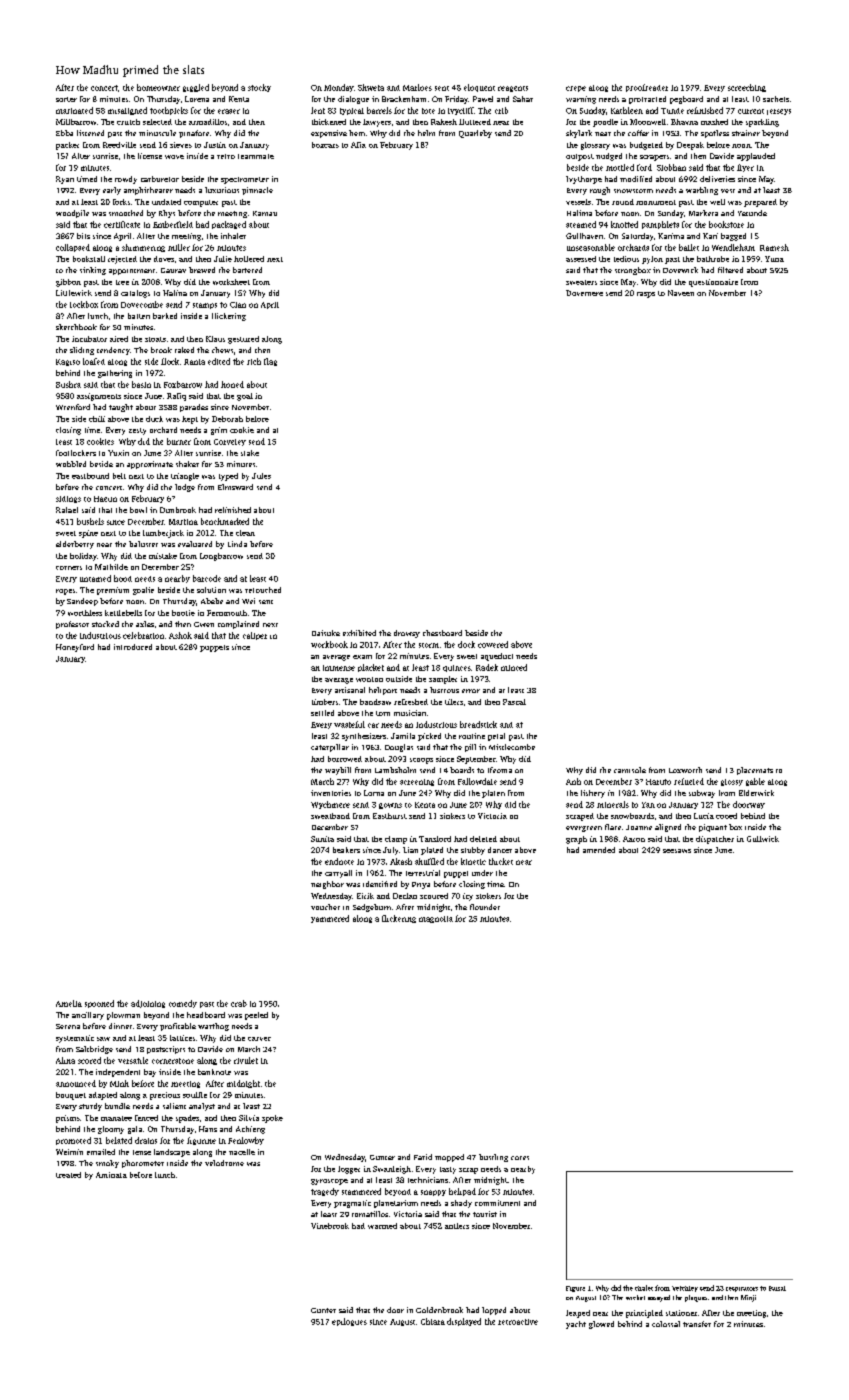 This screenshot has width=849, height=1400. I want to click on reagents, so click(513, 89).
